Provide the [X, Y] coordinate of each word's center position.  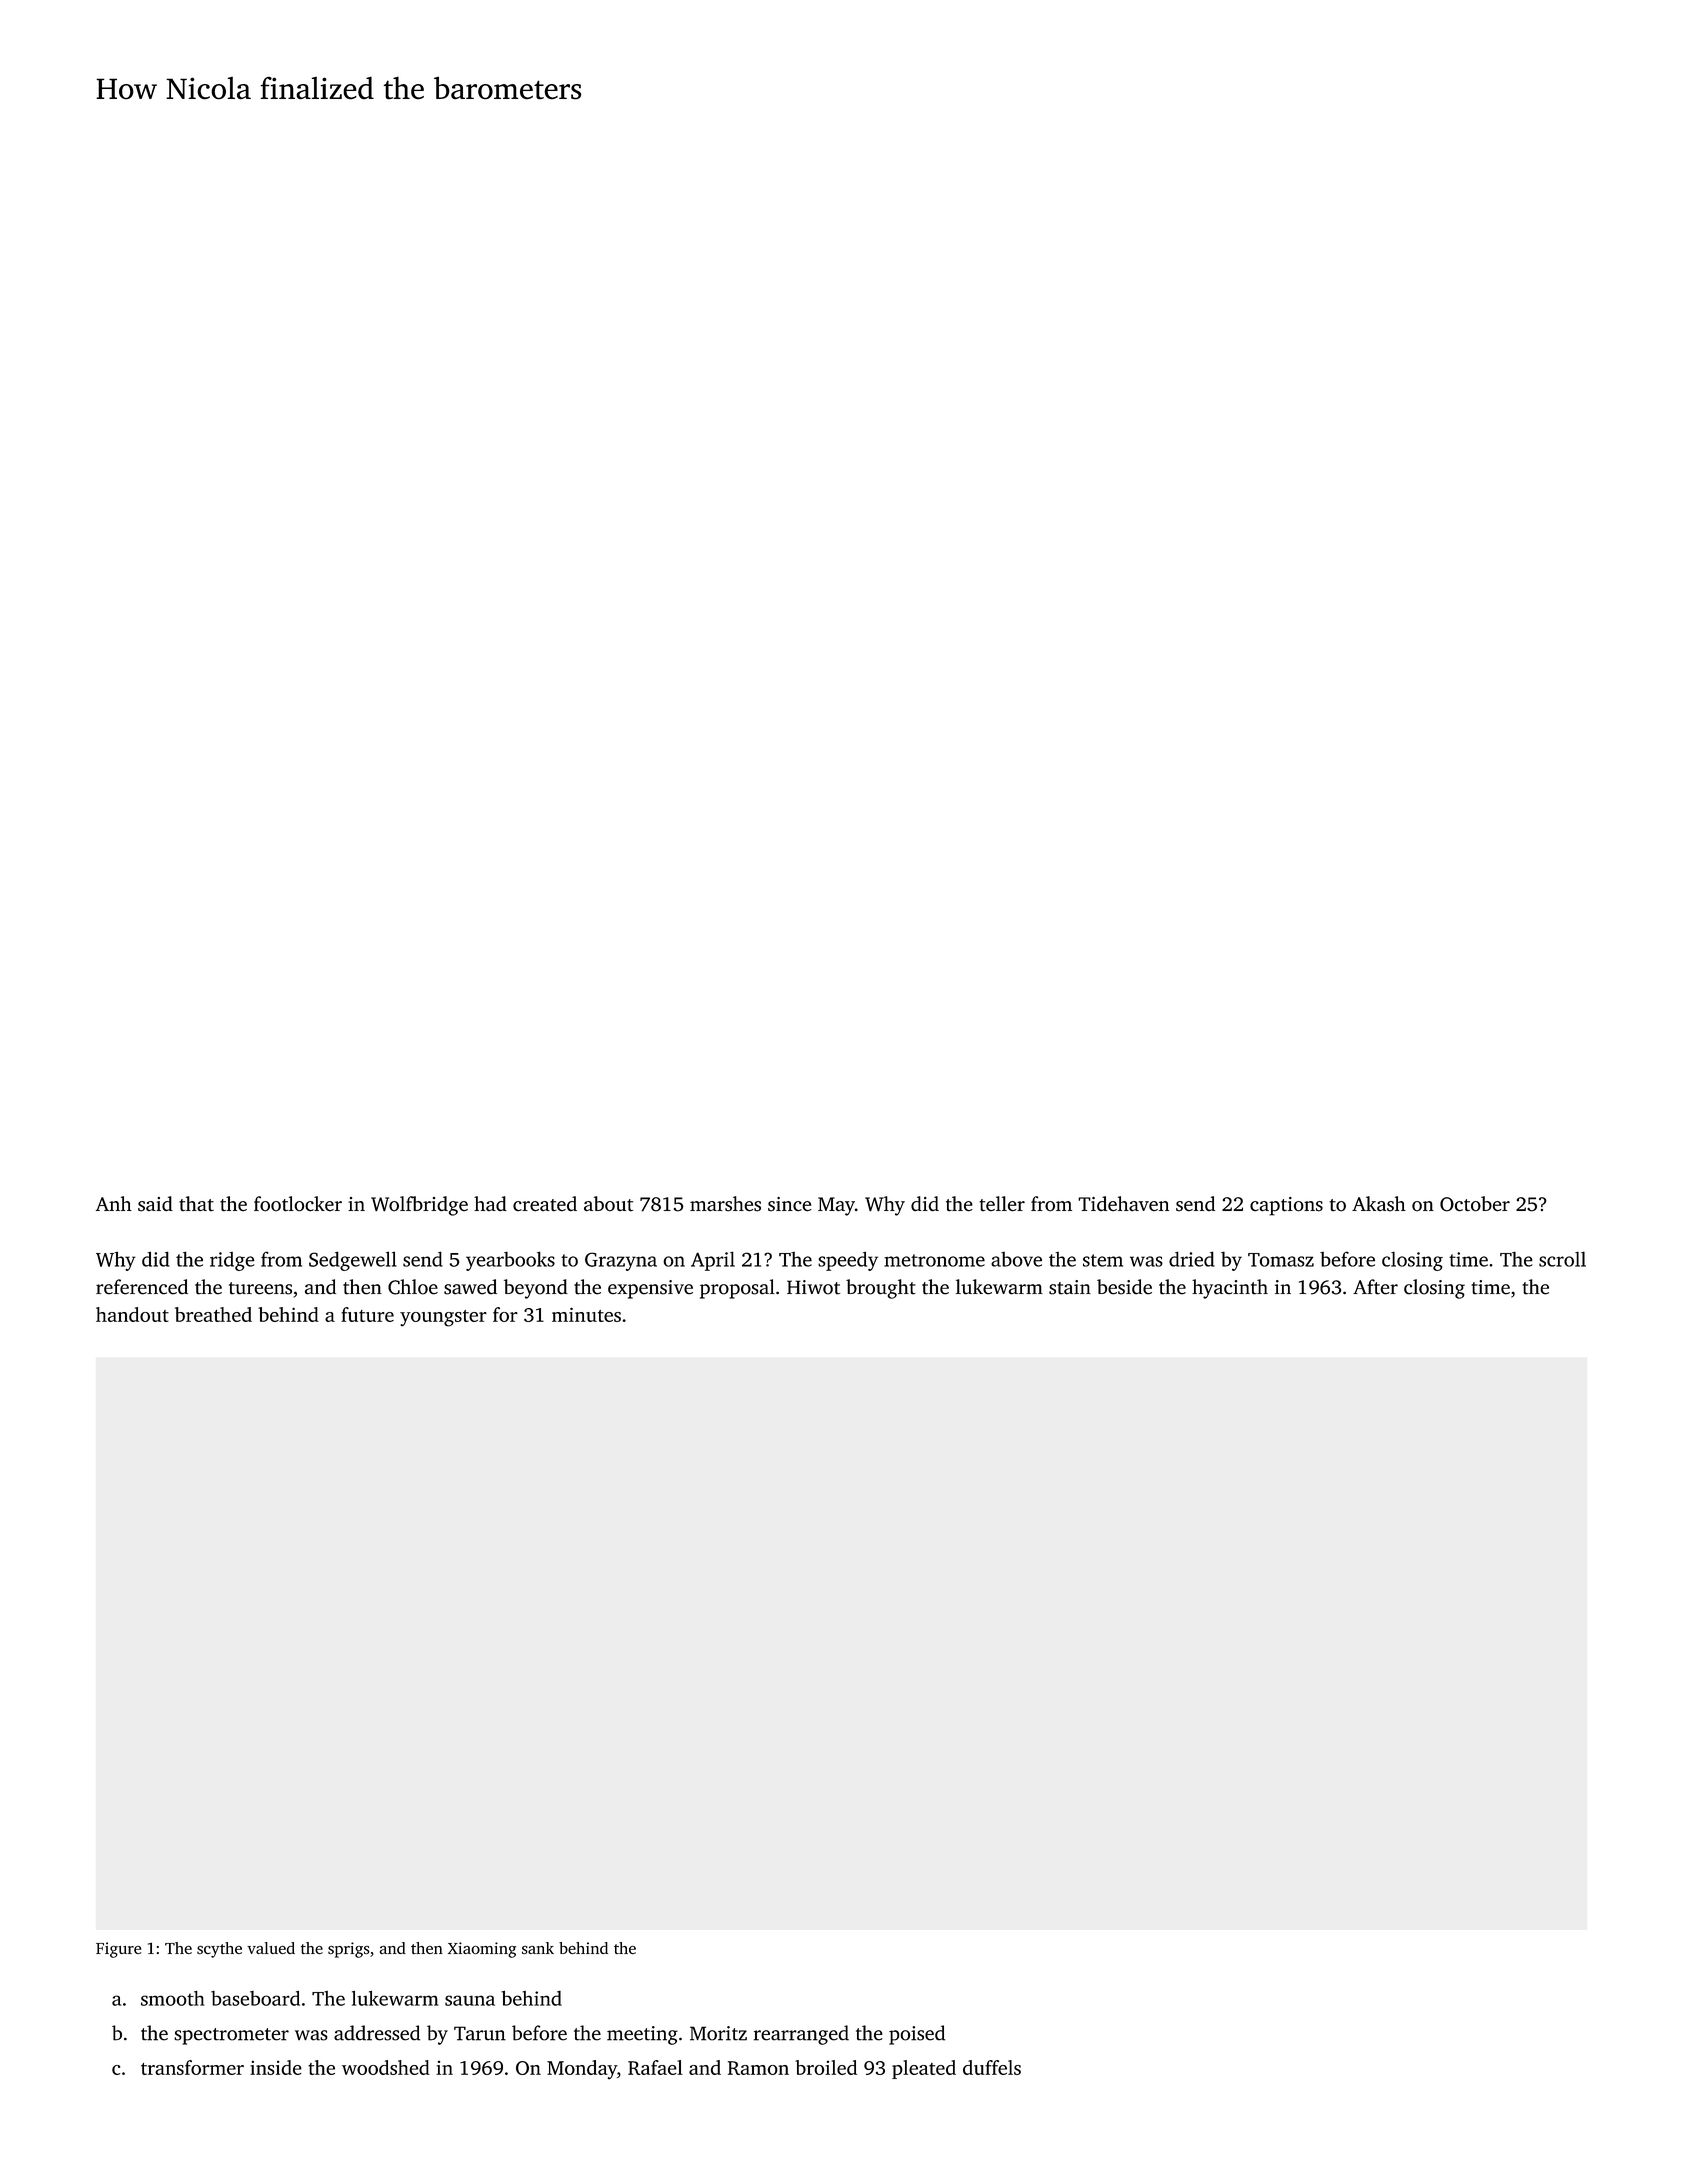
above [1016, 1259]
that [196, 1204]
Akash [1379, 1204]
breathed [213, 1314]
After [1375, 1287]
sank [538, 1948]
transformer [192, 2067]
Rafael [655, 2067]
